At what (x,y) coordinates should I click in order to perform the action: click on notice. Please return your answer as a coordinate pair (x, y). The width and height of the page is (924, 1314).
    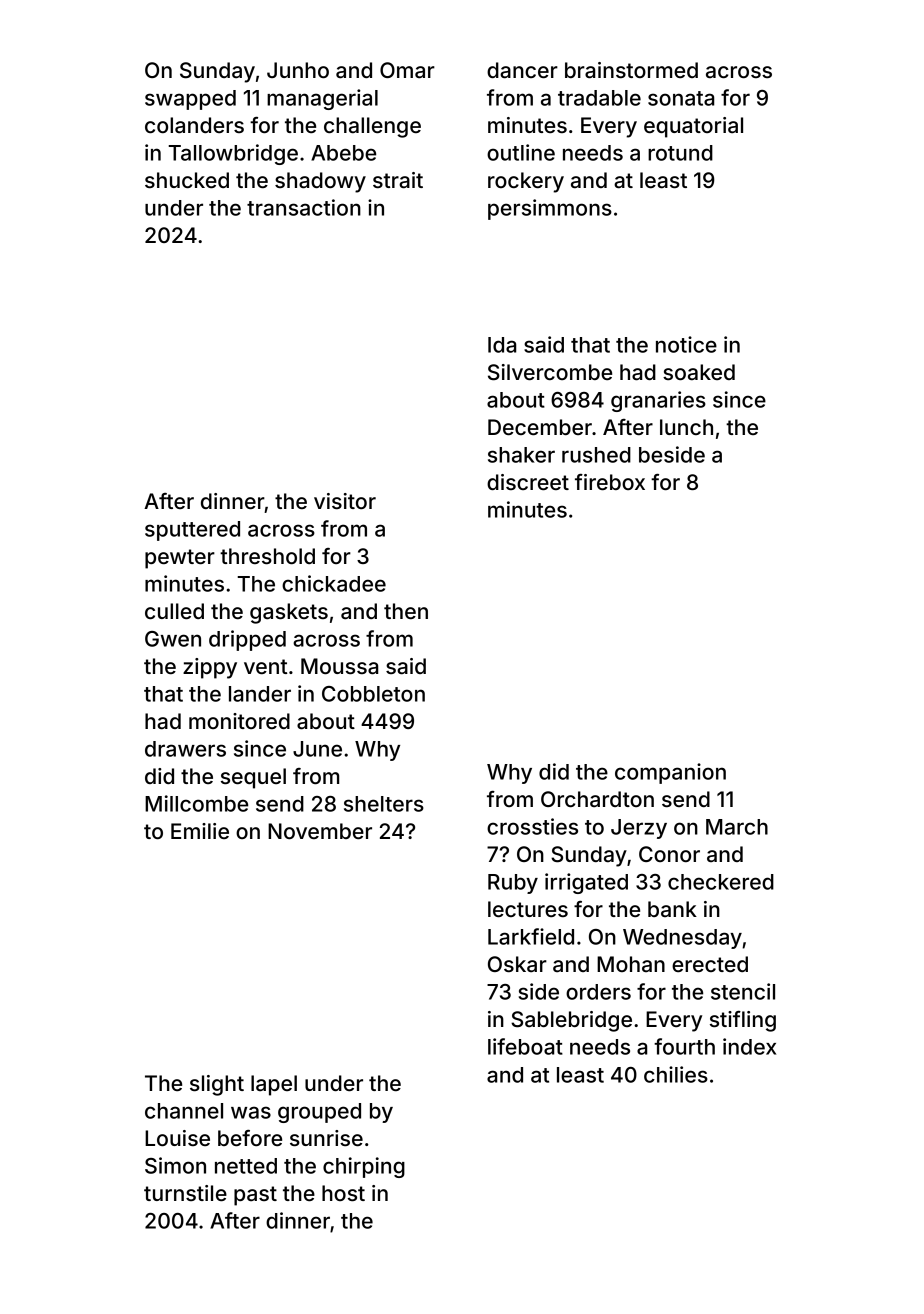
    Looking at the image, I should click on (686, 344).
